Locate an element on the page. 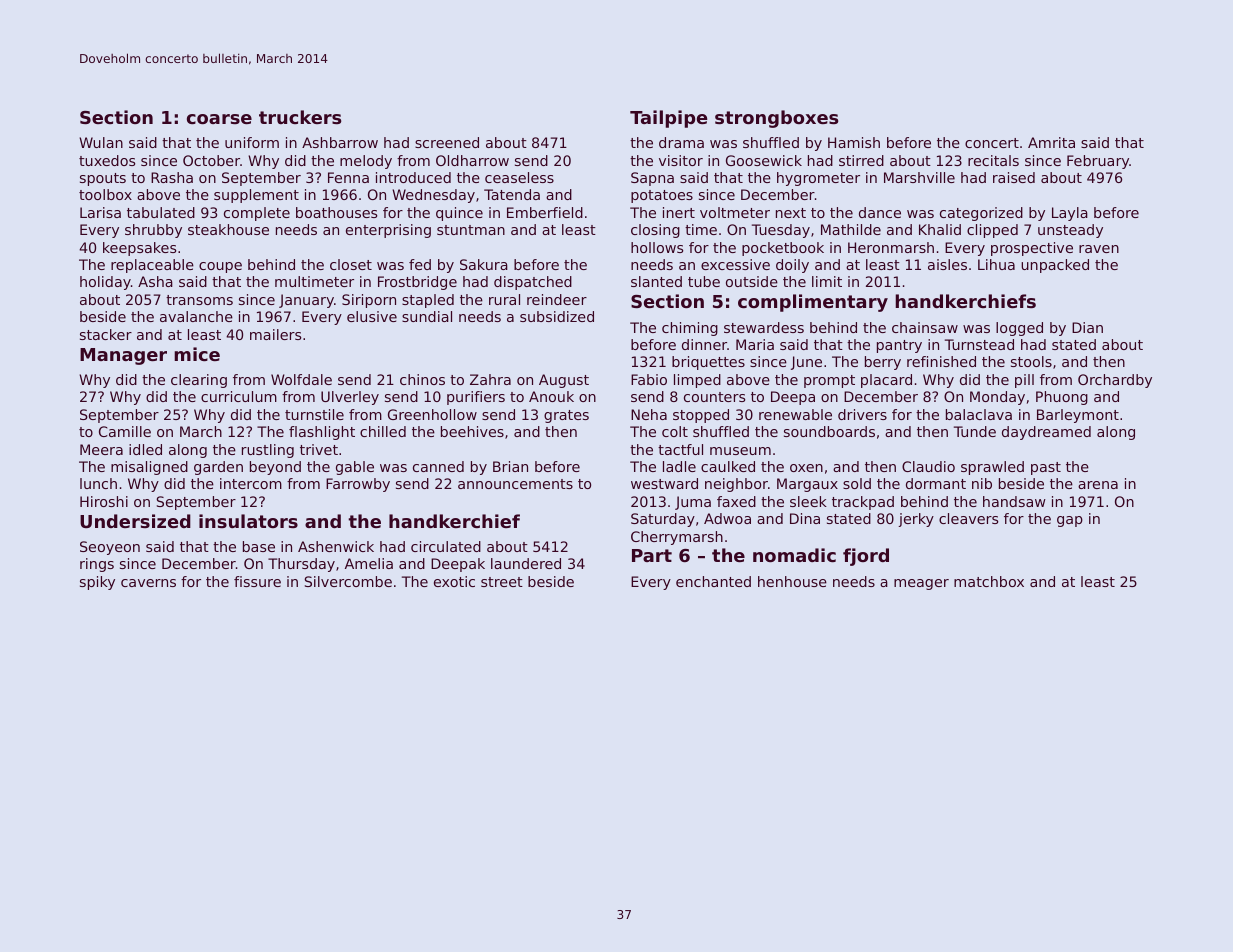 The image size is (1233, 952). keepsakes is located at coordinates (139, 249).
